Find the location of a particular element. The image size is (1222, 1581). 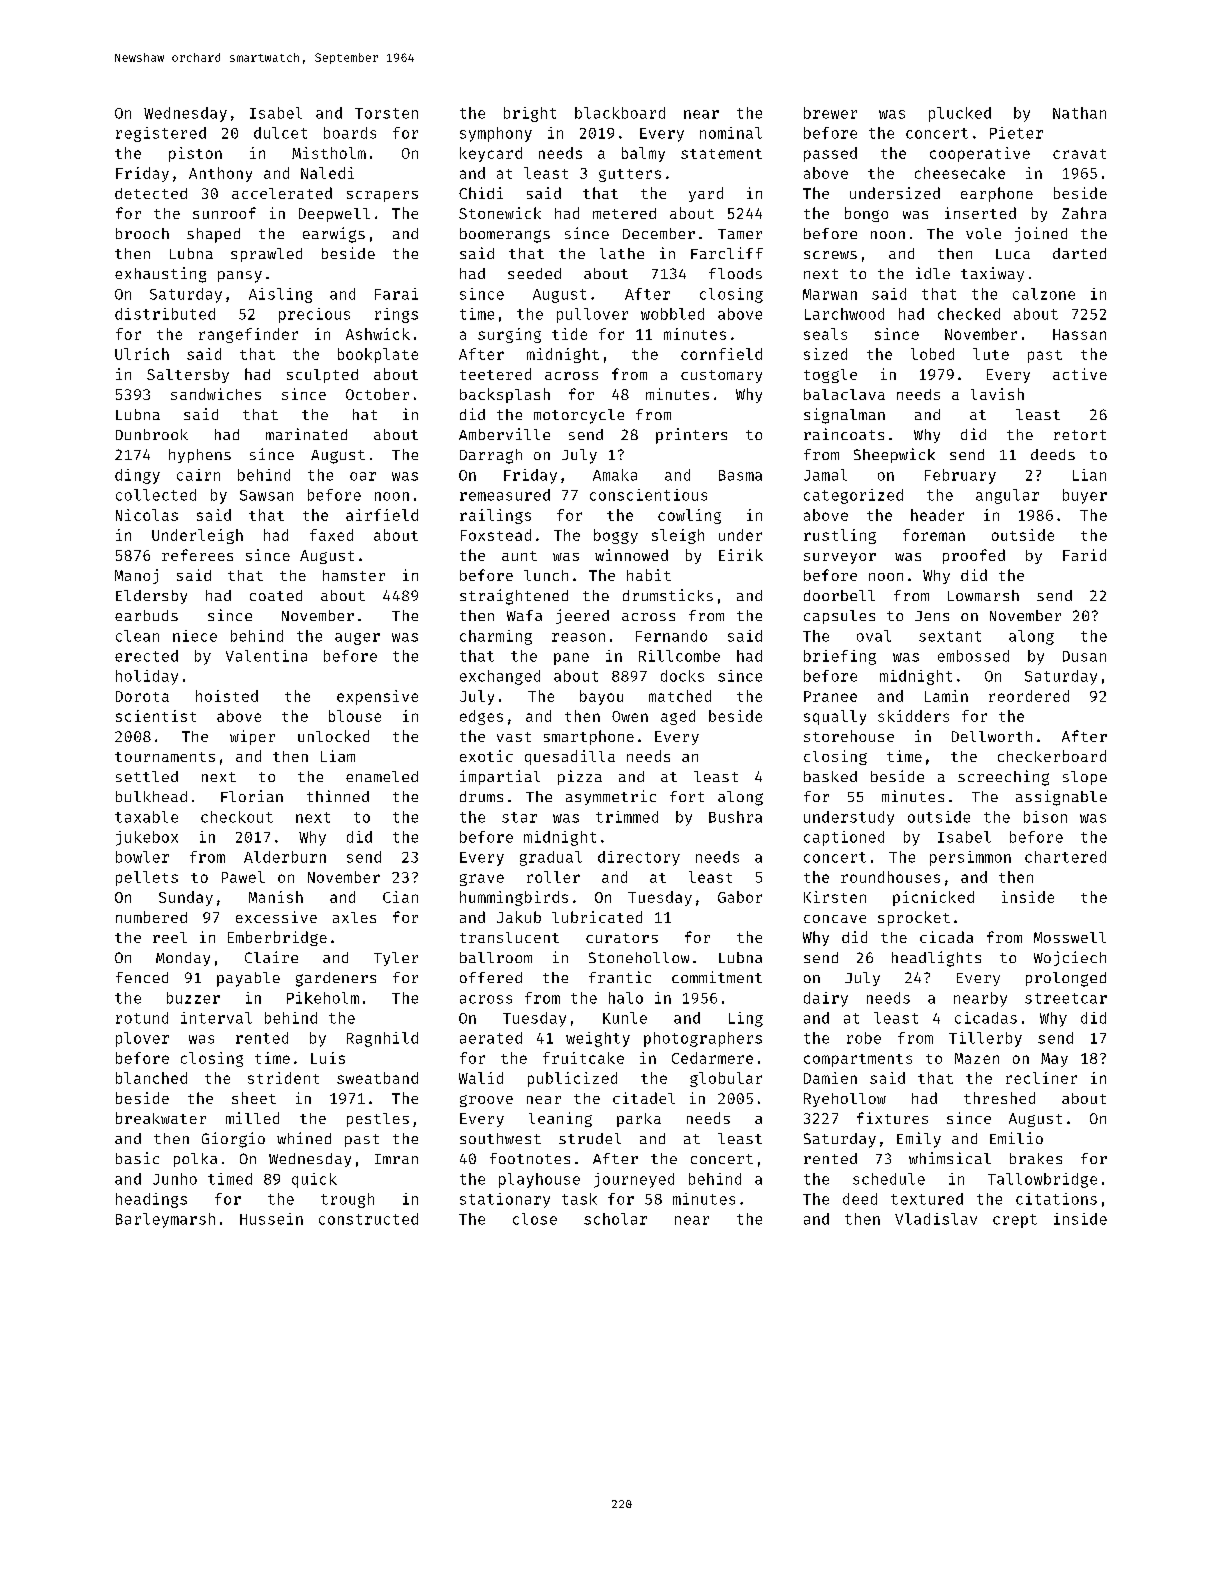

Claire is located at coordinates (271, 957).
